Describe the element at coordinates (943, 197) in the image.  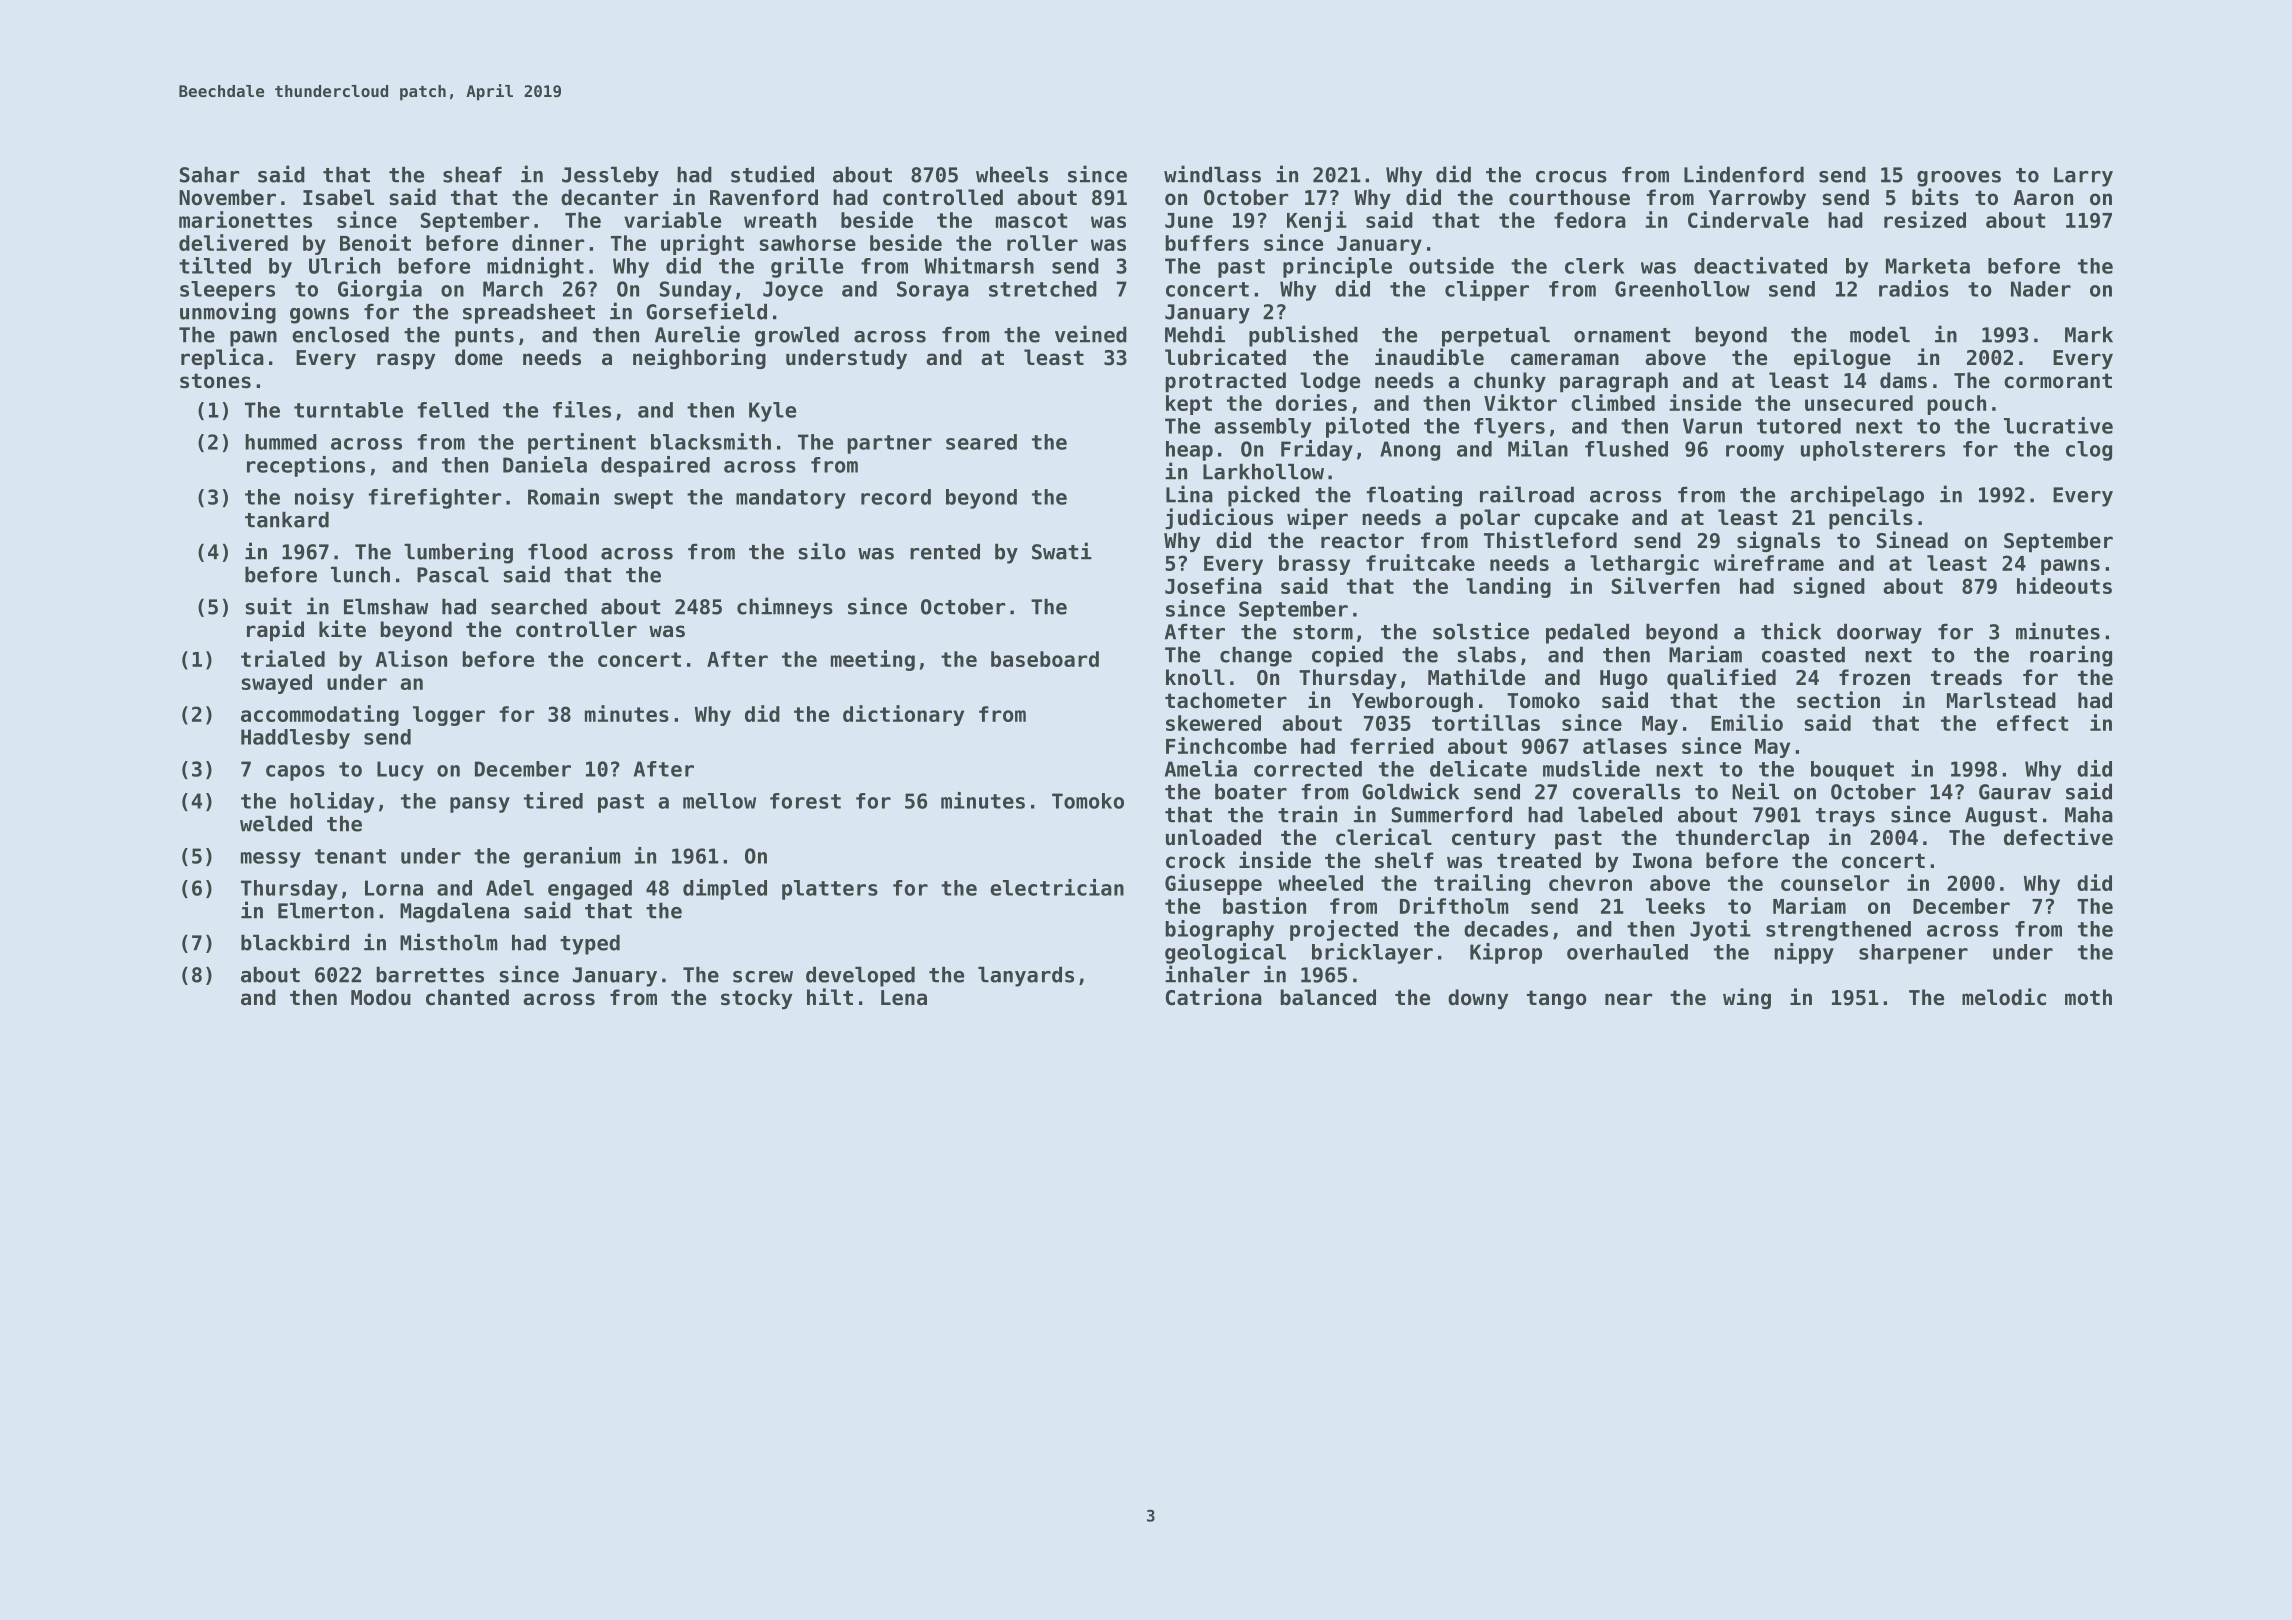
I see `controlled` at that location.
